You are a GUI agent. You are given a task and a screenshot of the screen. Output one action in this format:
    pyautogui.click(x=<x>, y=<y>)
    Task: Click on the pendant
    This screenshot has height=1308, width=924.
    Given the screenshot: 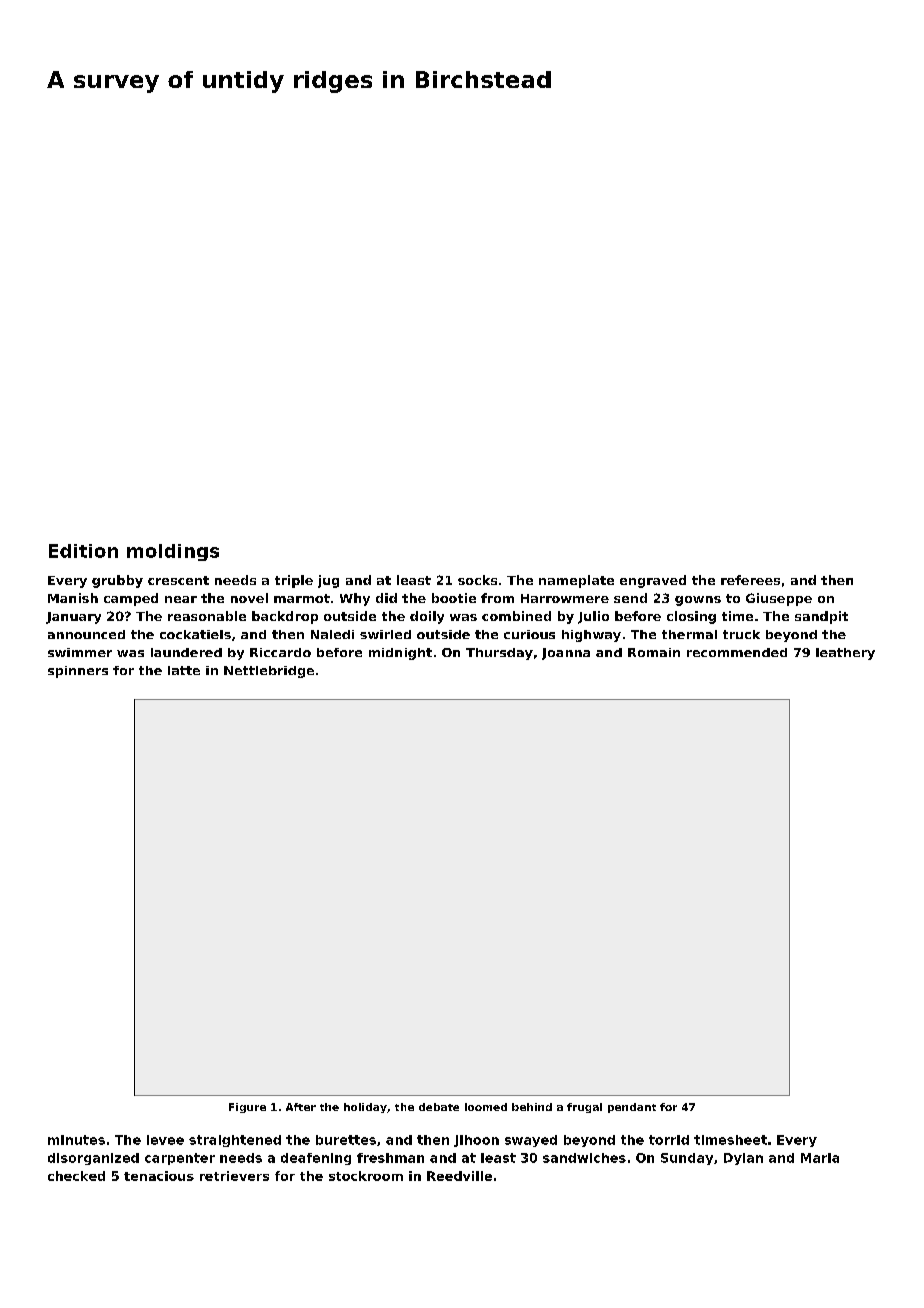 What is the action you would take?
    pyautogui.click(x=632, y=1108)
